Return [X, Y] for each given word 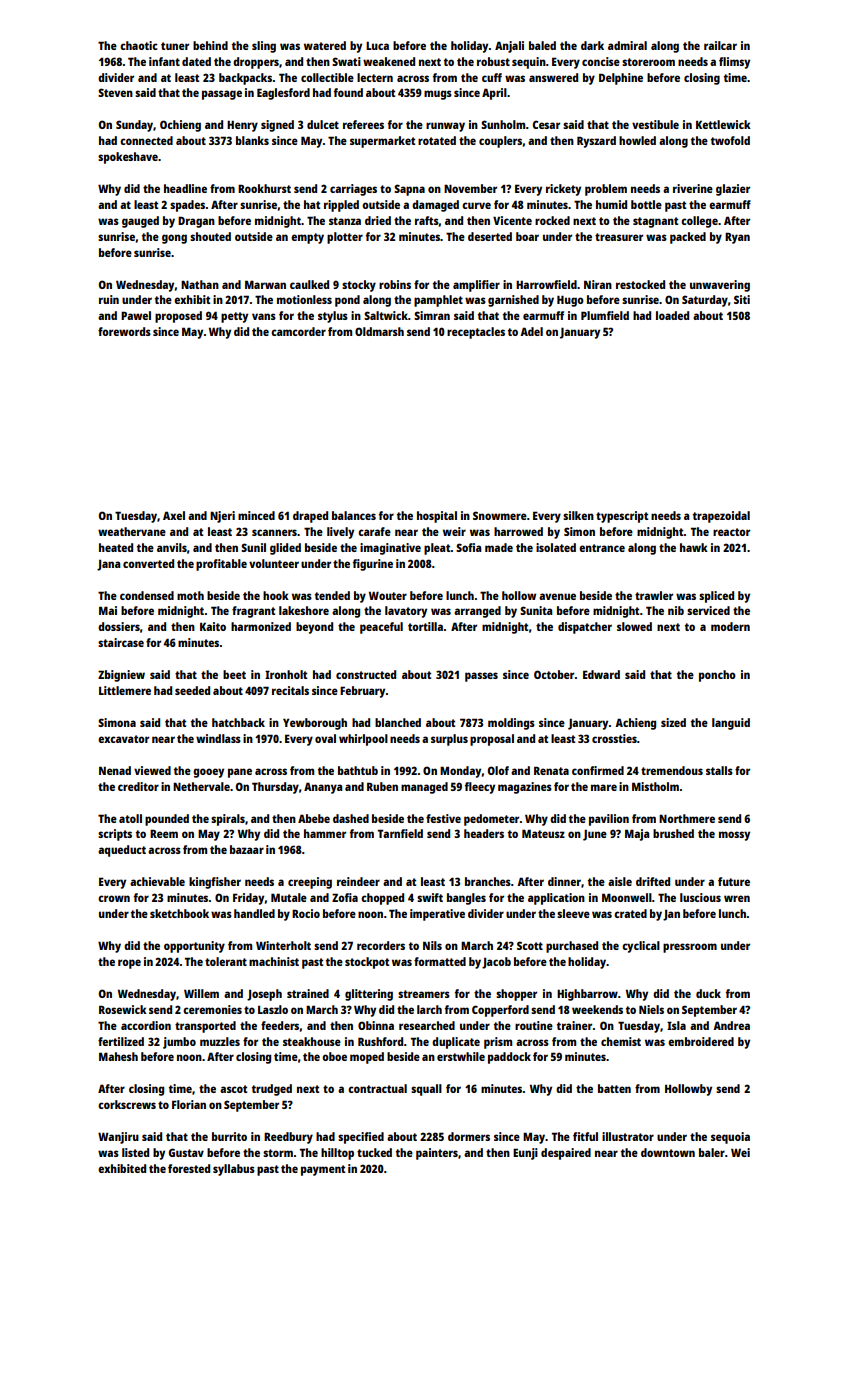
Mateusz [543, 833]
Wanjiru [118, 1138]
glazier [733, 190]
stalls [719, 770]
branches [488, 881]
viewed [152, 770]
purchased [572, 947]
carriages [353, 190]
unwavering [720, 286]
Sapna [409, 190]
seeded [192, 690]
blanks [252, 140]
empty [307, 238]
